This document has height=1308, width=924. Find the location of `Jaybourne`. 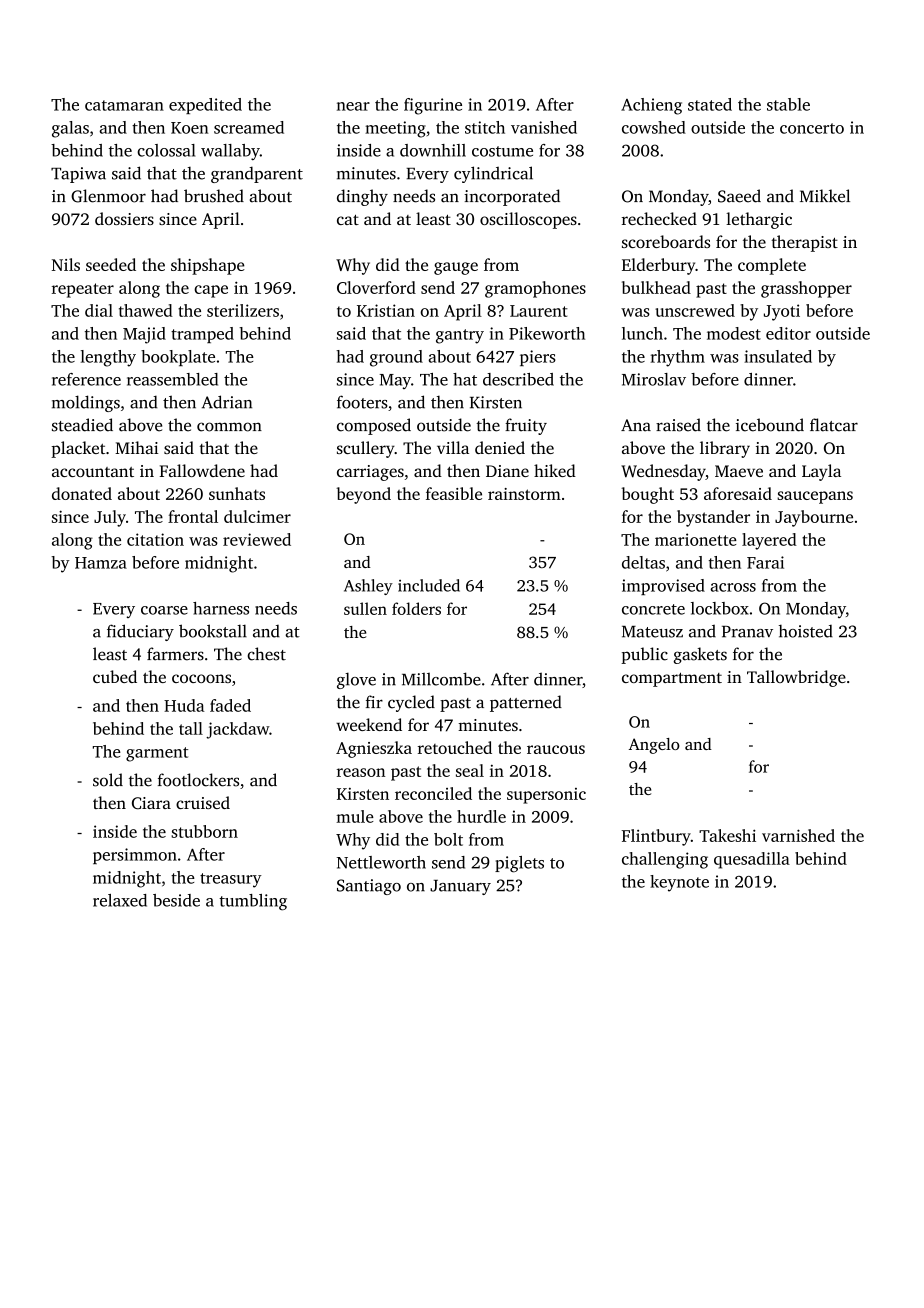

Jaybourne is located at coordinates (814, 518).
